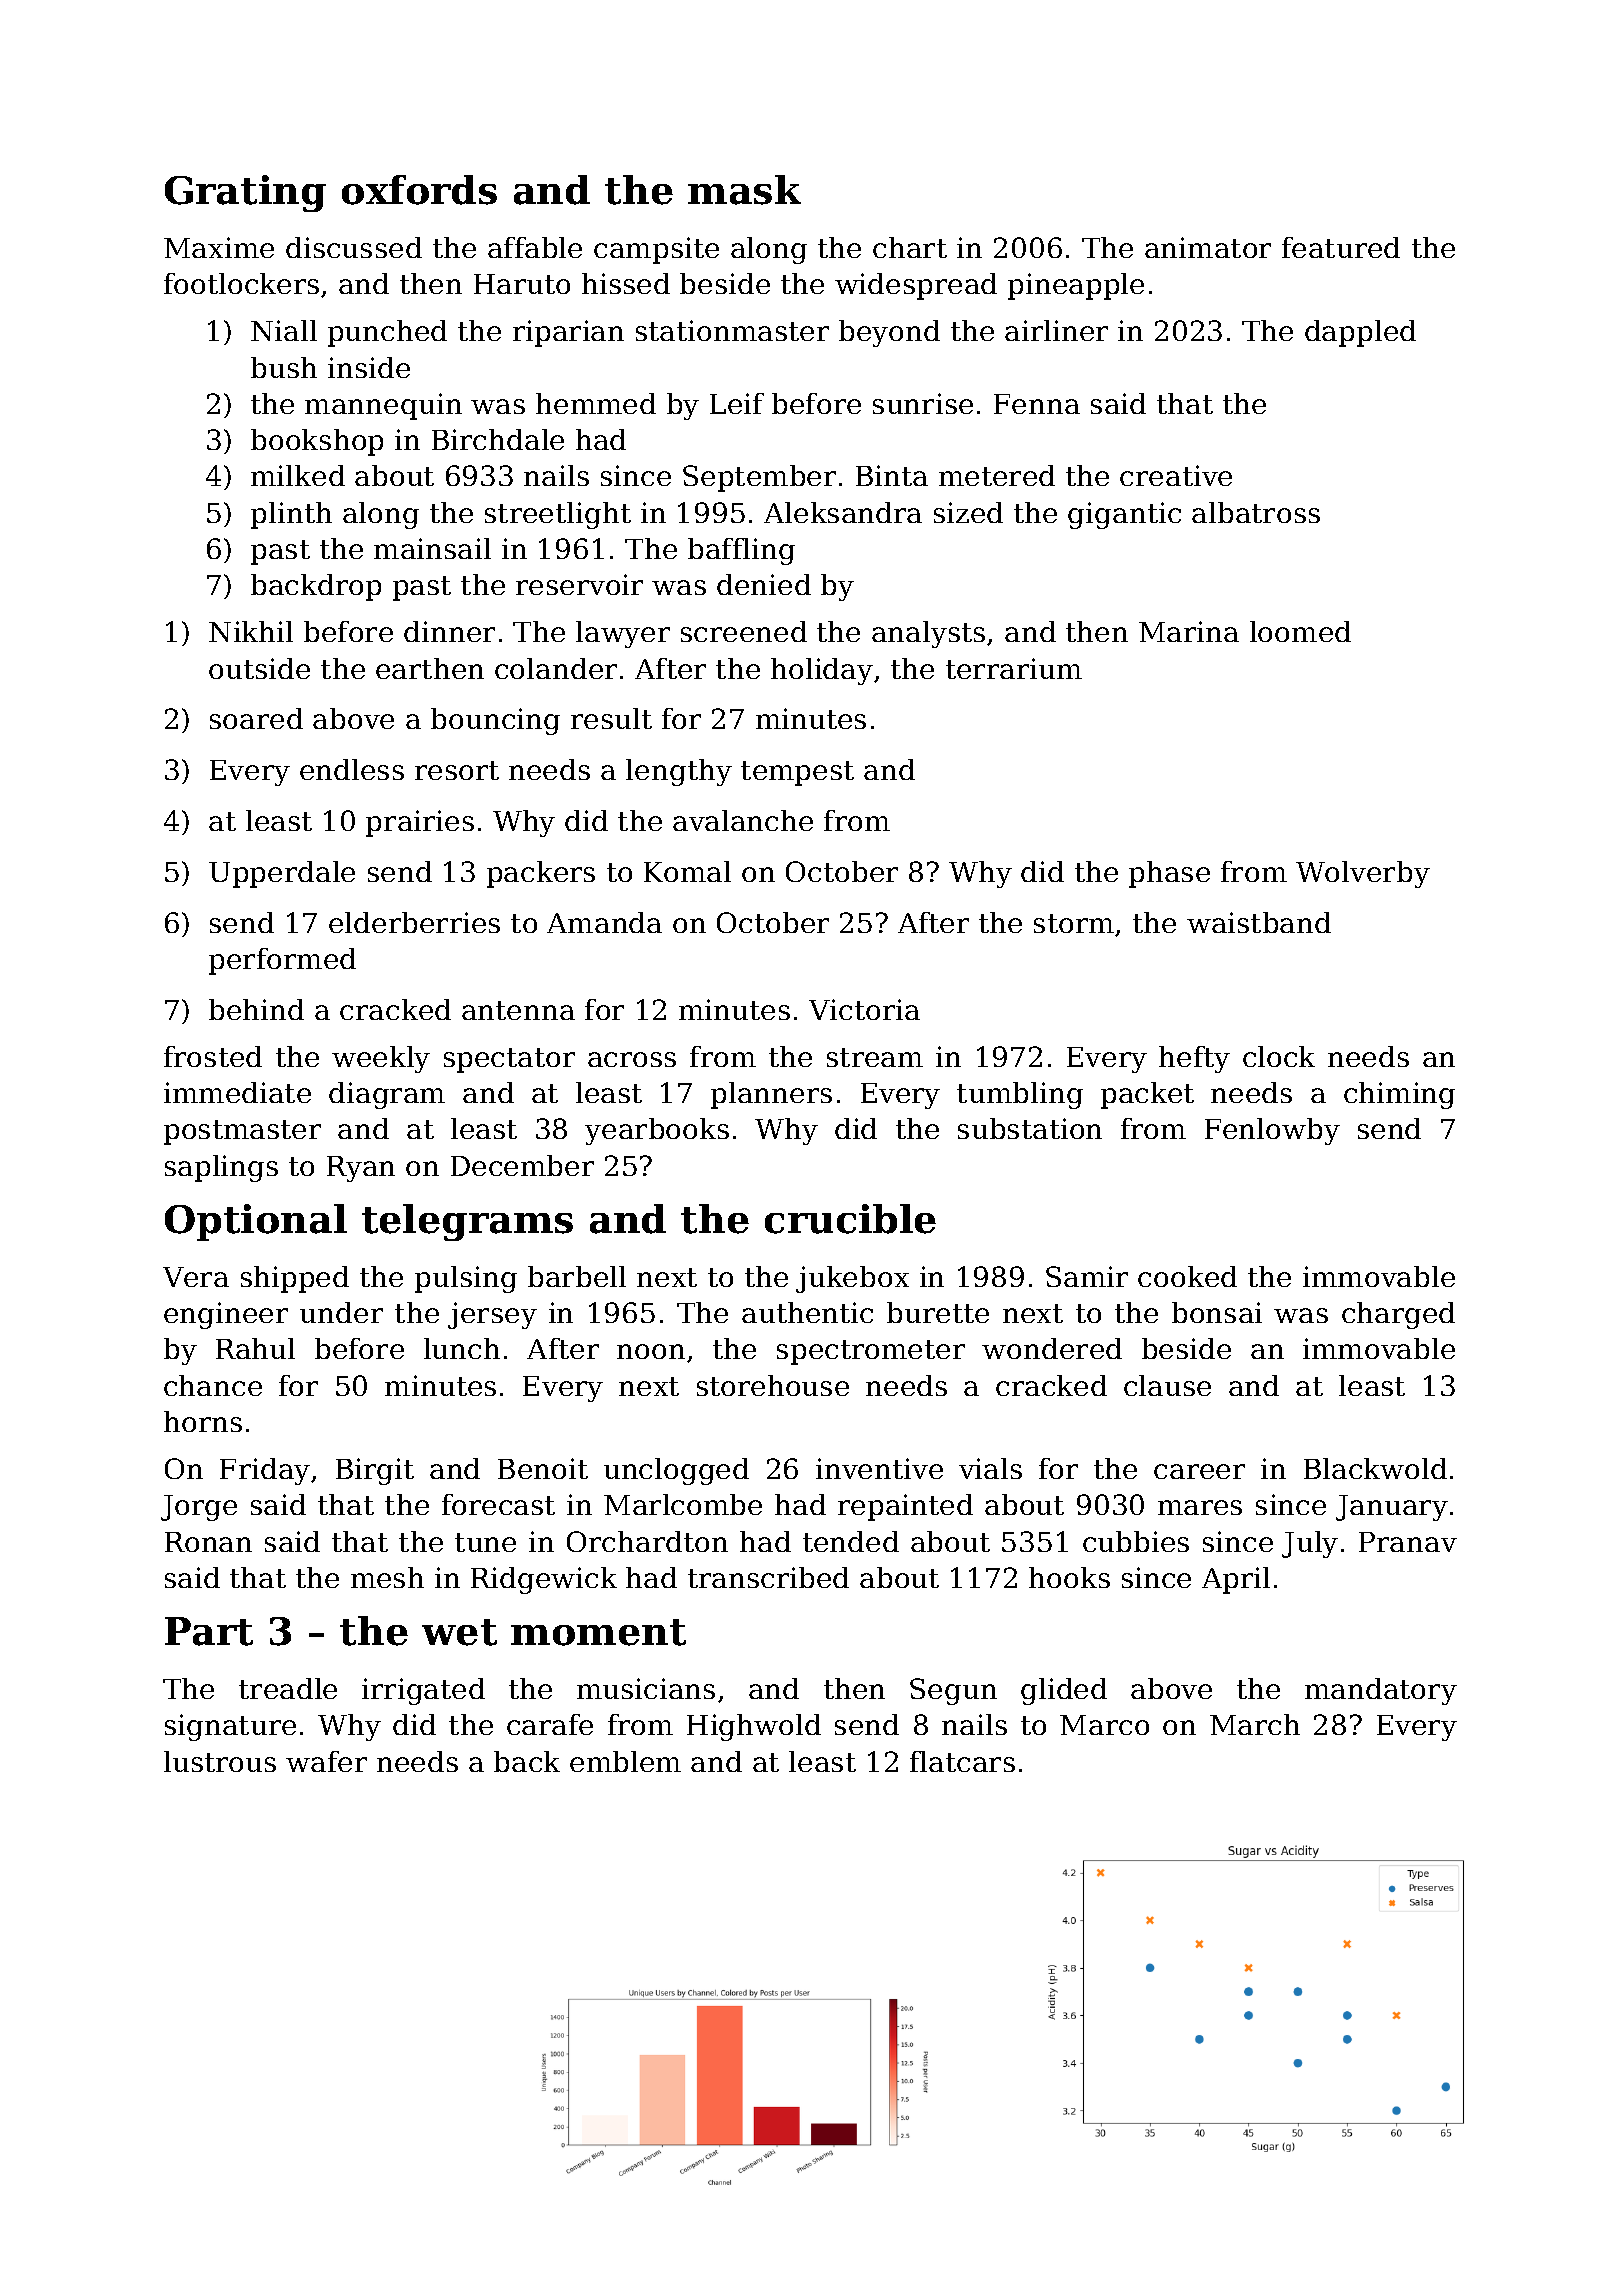 Image resolution: width=1620 pixels, height=2292 pixels. Describe the element at coordinates (387, 1095) in the screenshot. I see `diagram` at that location.
